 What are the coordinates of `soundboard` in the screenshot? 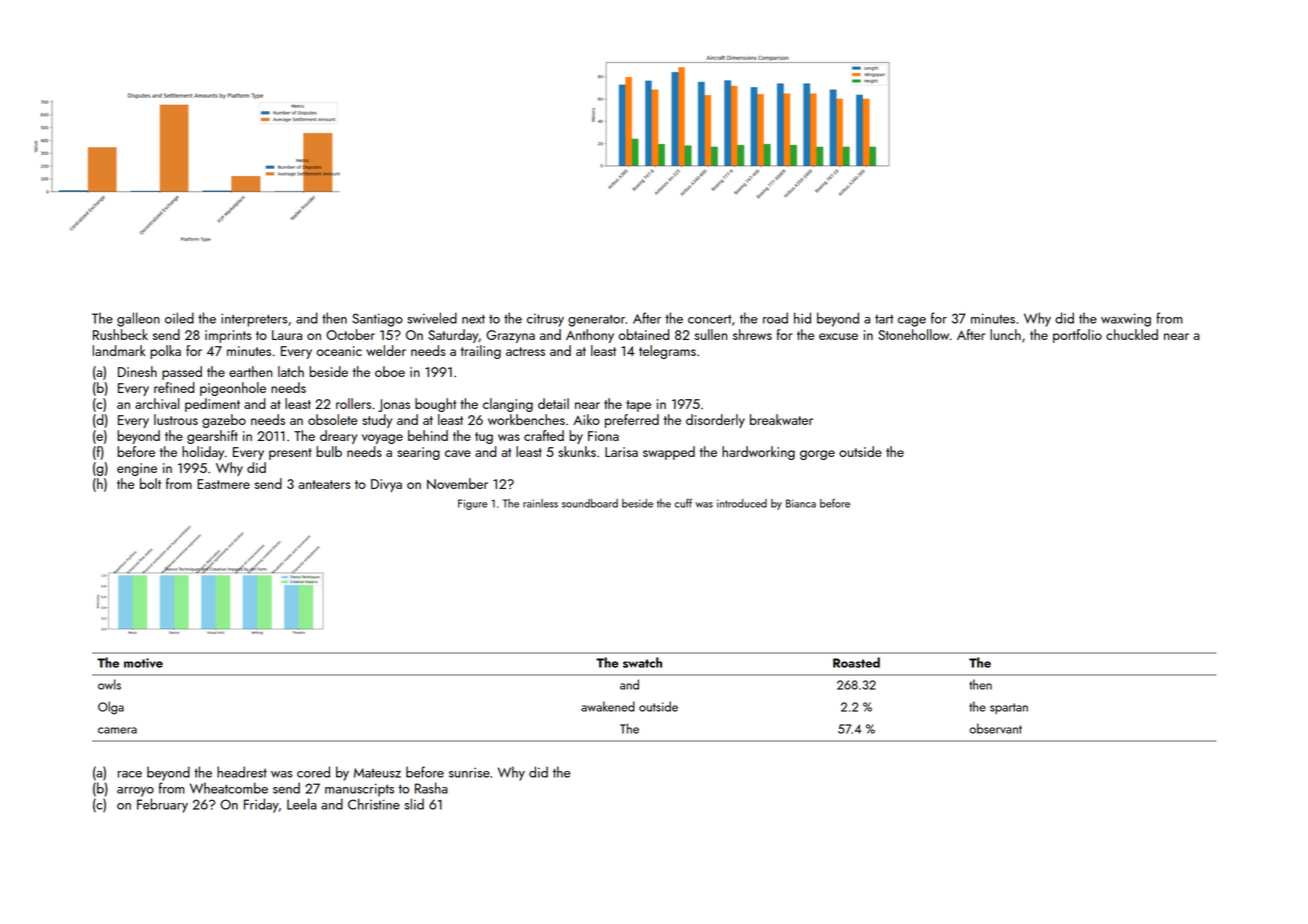 It's located at (590, 503).
